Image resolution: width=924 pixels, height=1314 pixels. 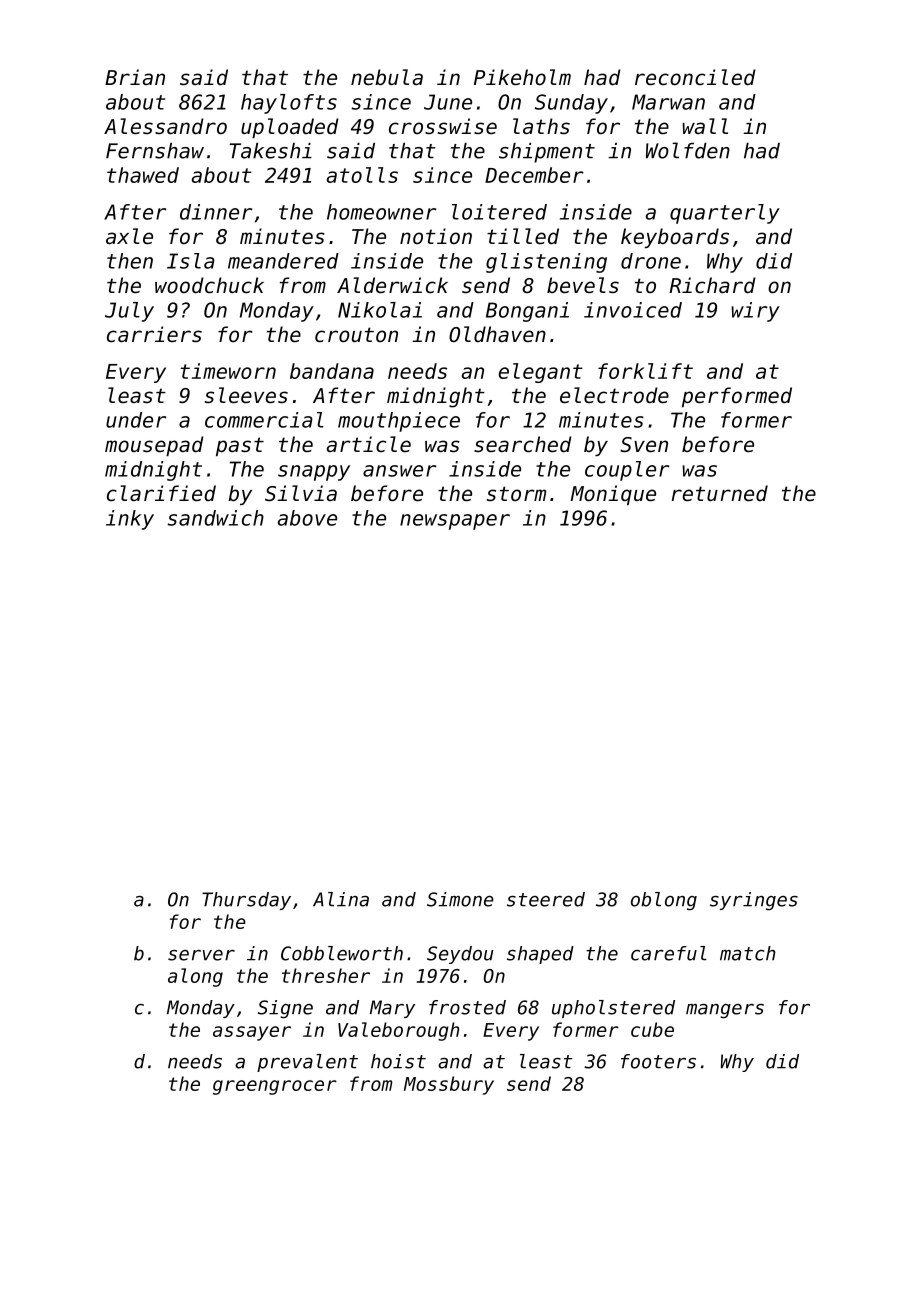 What do you see at coordinates (695, 77) in the document?
I see `reconciled` at bounding box center [695, 77].
